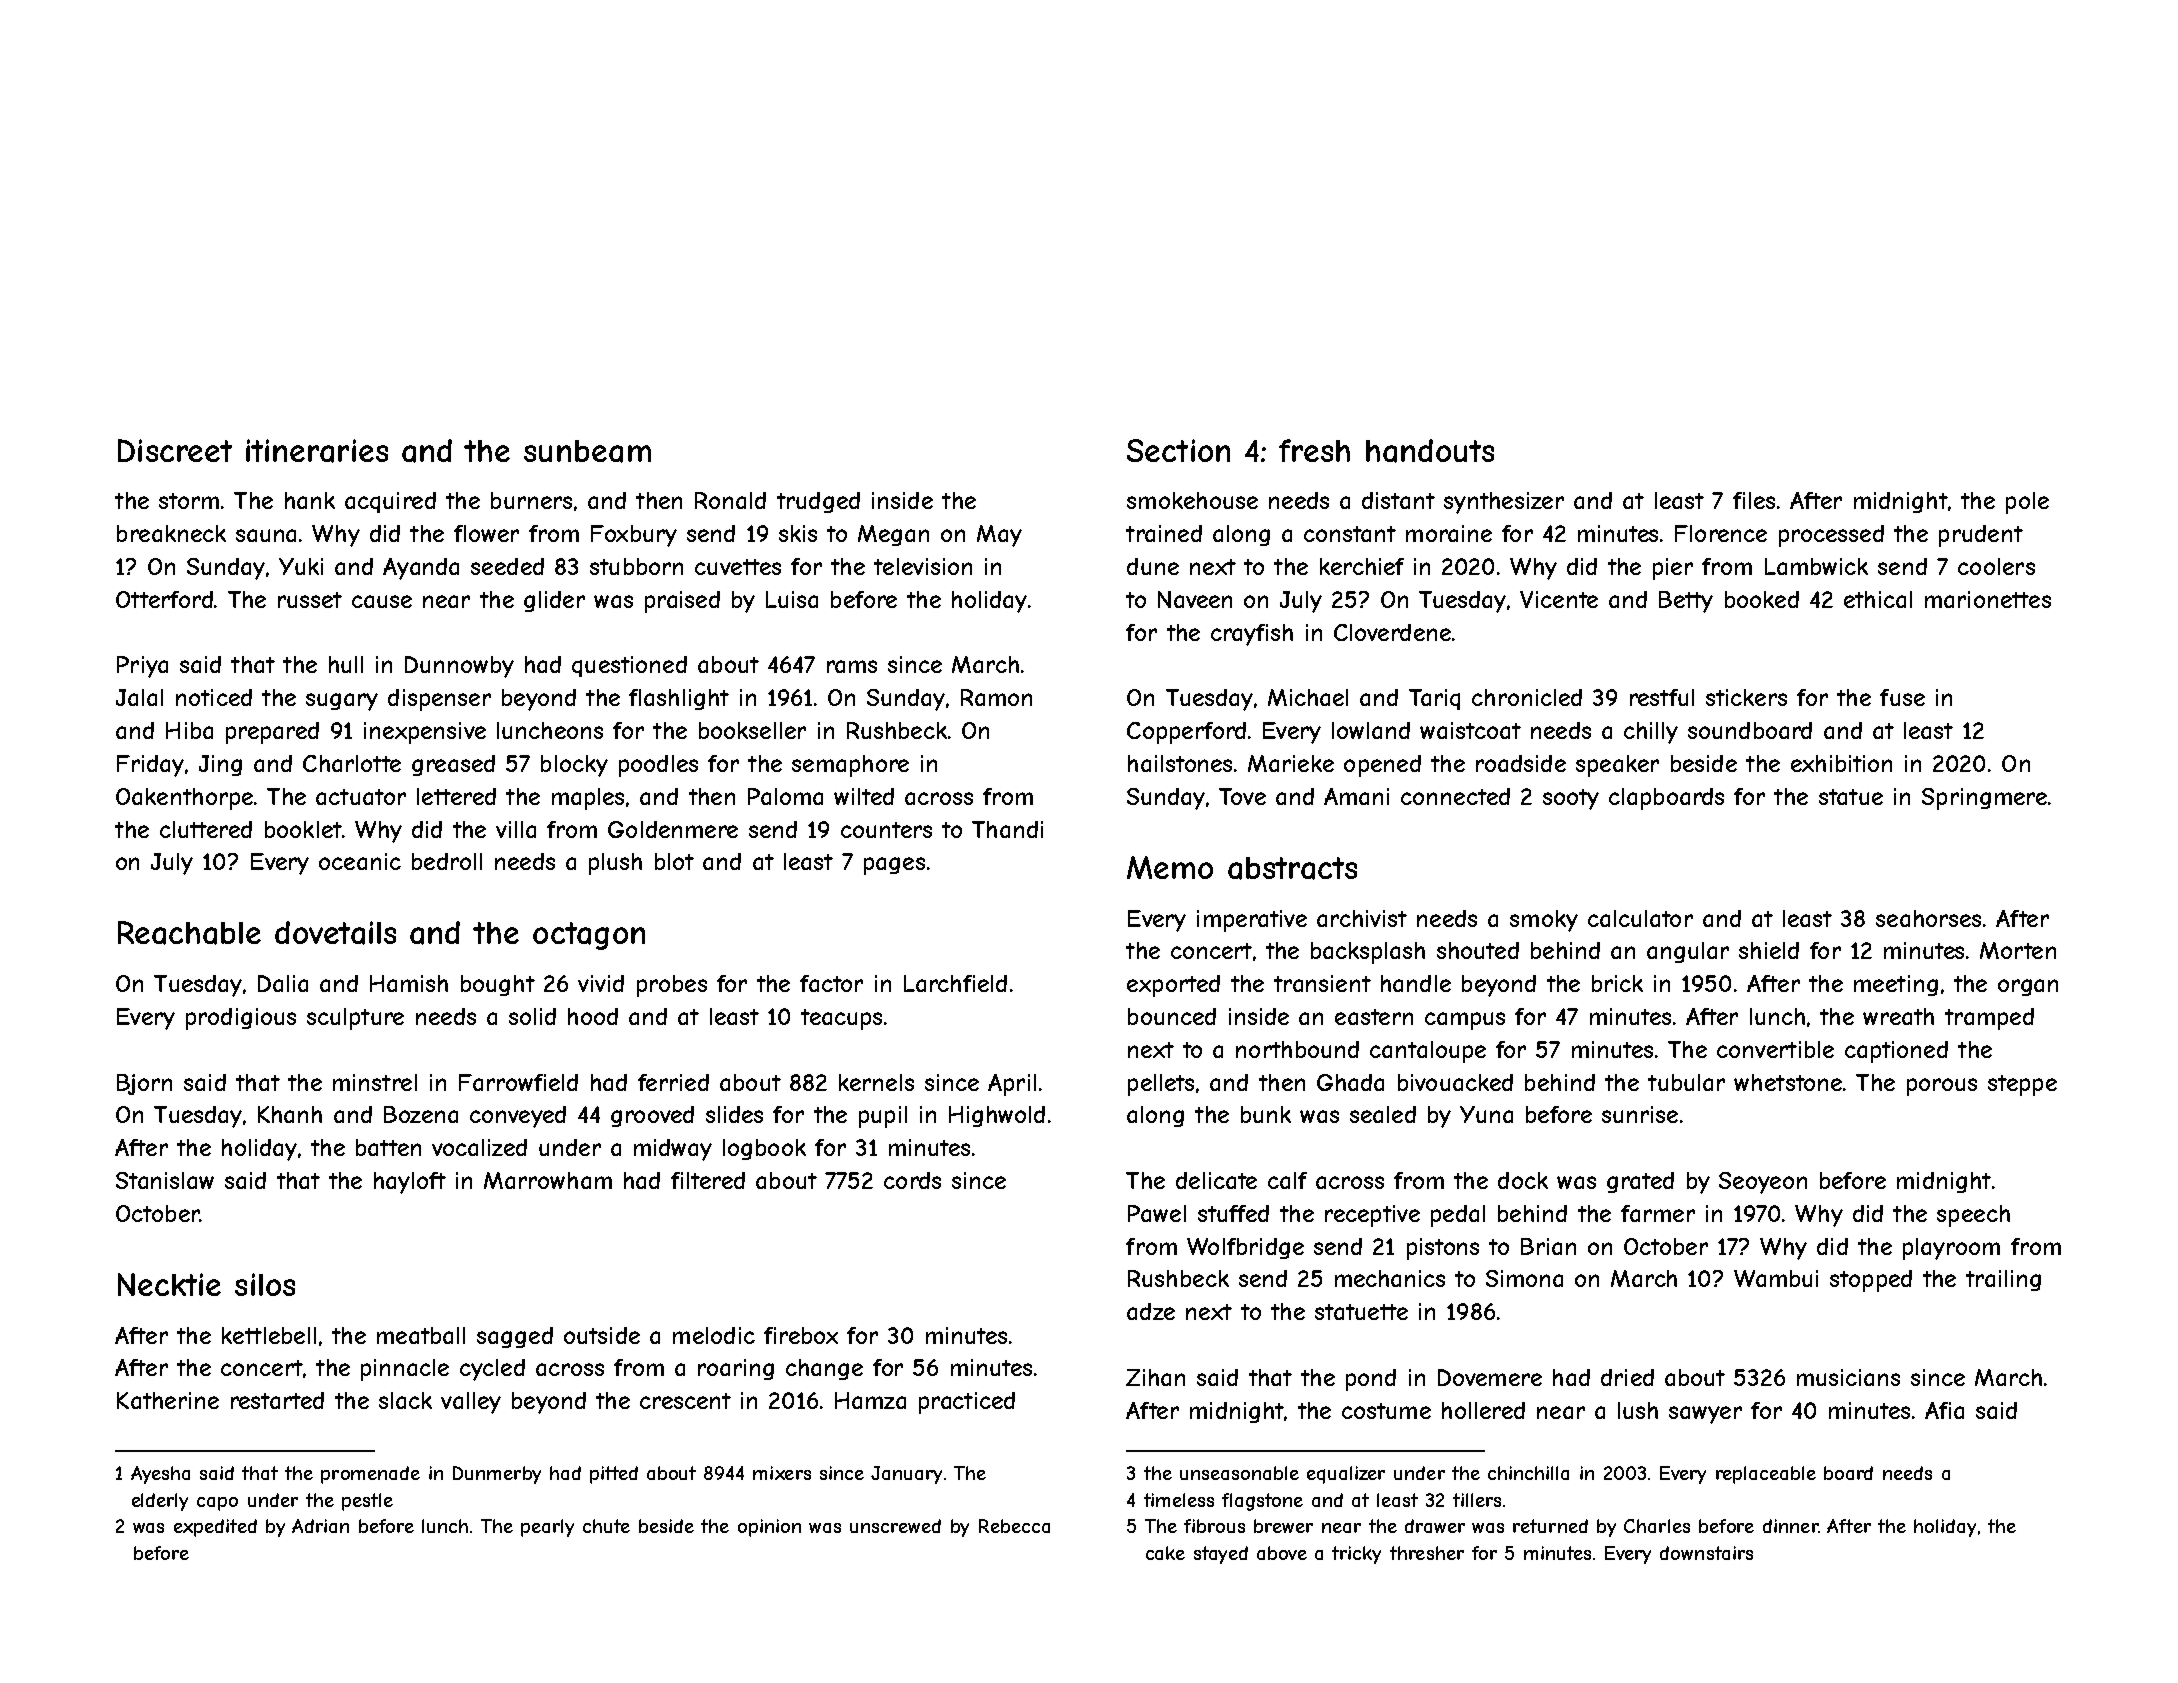 The width and height of the screenshot is (2178, 1683). What do you see at coordinates (320, 1526) in the screenshot?
I see `Adrian` at bounding box center [320, 1526].
